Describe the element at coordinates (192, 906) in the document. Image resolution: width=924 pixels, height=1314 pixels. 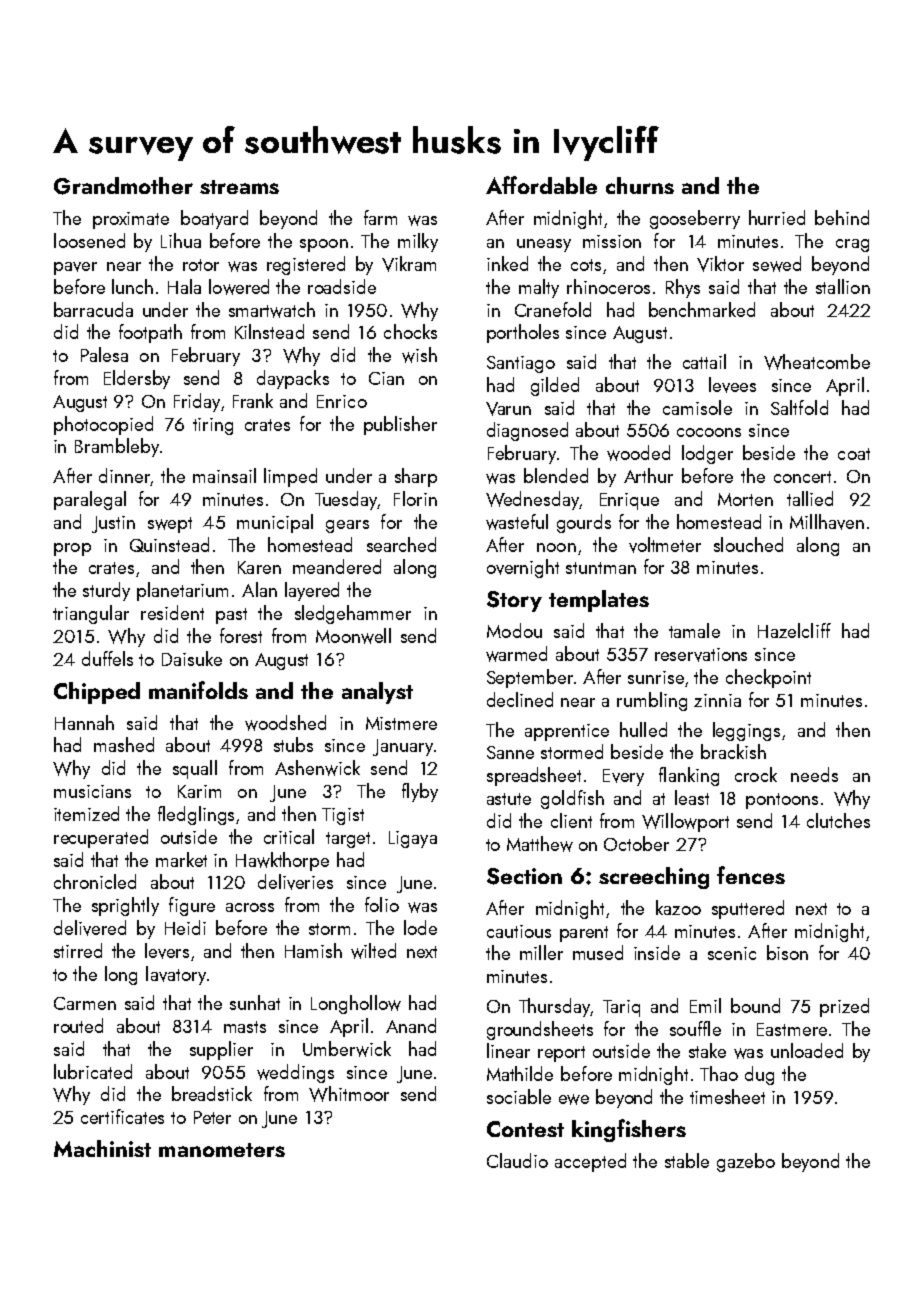
I see `figure` at that location.
